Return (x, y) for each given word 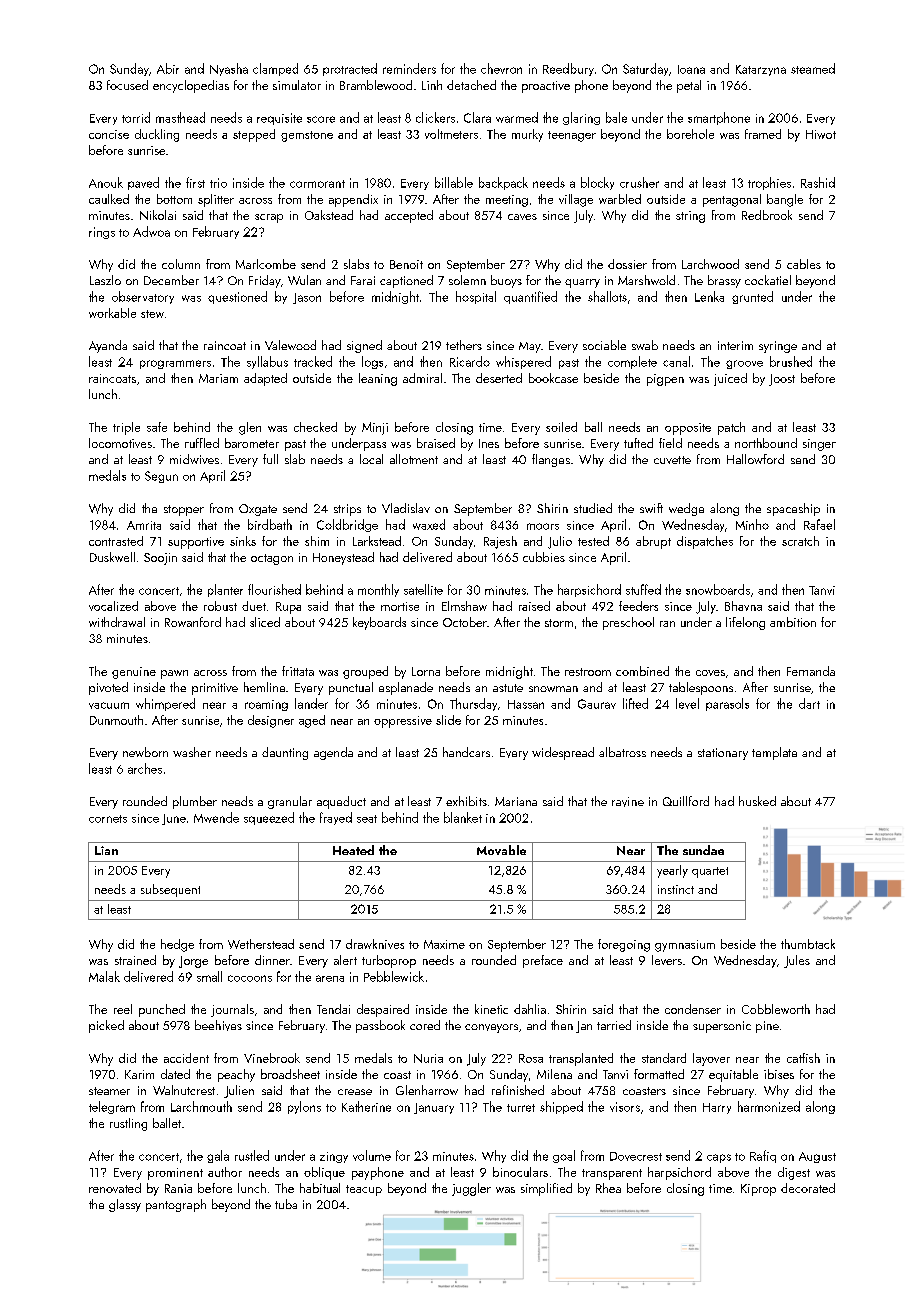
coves (710, 673)
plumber (195, 802)
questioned (237, 297)
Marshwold (646, 280)
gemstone (307, 136)
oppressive (403, 722)
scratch (800, 541)
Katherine (366, 1106)
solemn (467, 280)
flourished (274, 589)
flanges (551, 460)
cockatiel (768, 280)
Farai (363, 280)
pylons (304, 1107)
